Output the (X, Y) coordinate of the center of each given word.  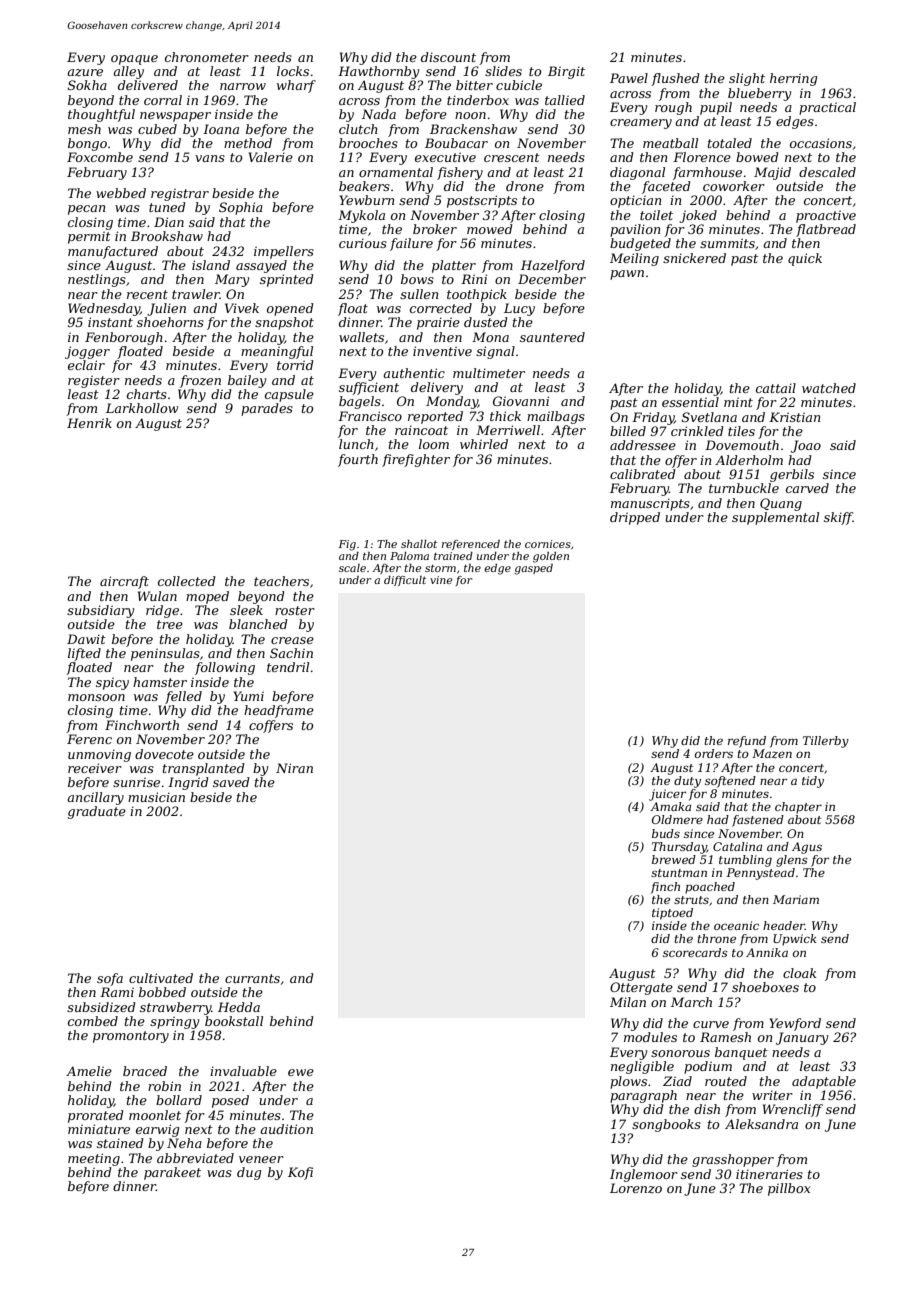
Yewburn (366, 200)
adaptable (824, 1082)
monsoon (96, 697)
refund (747, 742)
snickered (694, 258)
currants (252, 978)
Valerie (270, 157)
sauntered (552, 337)
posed (230, 1101)
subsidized (101, 1007)
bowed (757, 157)
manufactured (113, 252)
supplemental (775, 518)
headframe (279, 711)
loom (434, 444)
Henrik (89, 423)
